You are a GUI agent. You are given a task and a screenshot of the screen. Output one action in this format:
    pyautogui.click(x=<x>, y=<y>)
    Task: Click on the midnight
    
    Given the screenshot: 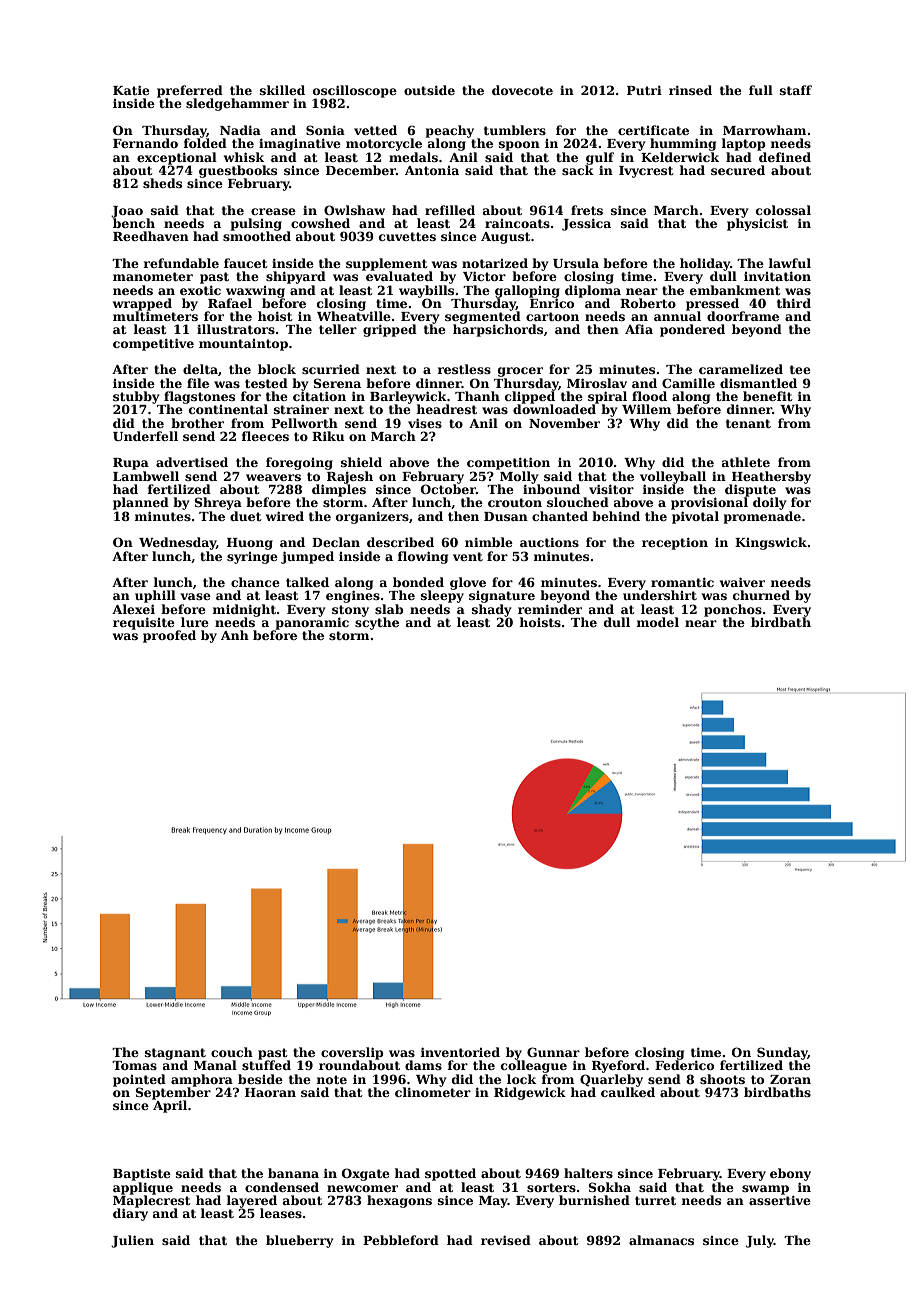 What is the action you would take?
    pyautogui.click(x=244, y=610)
